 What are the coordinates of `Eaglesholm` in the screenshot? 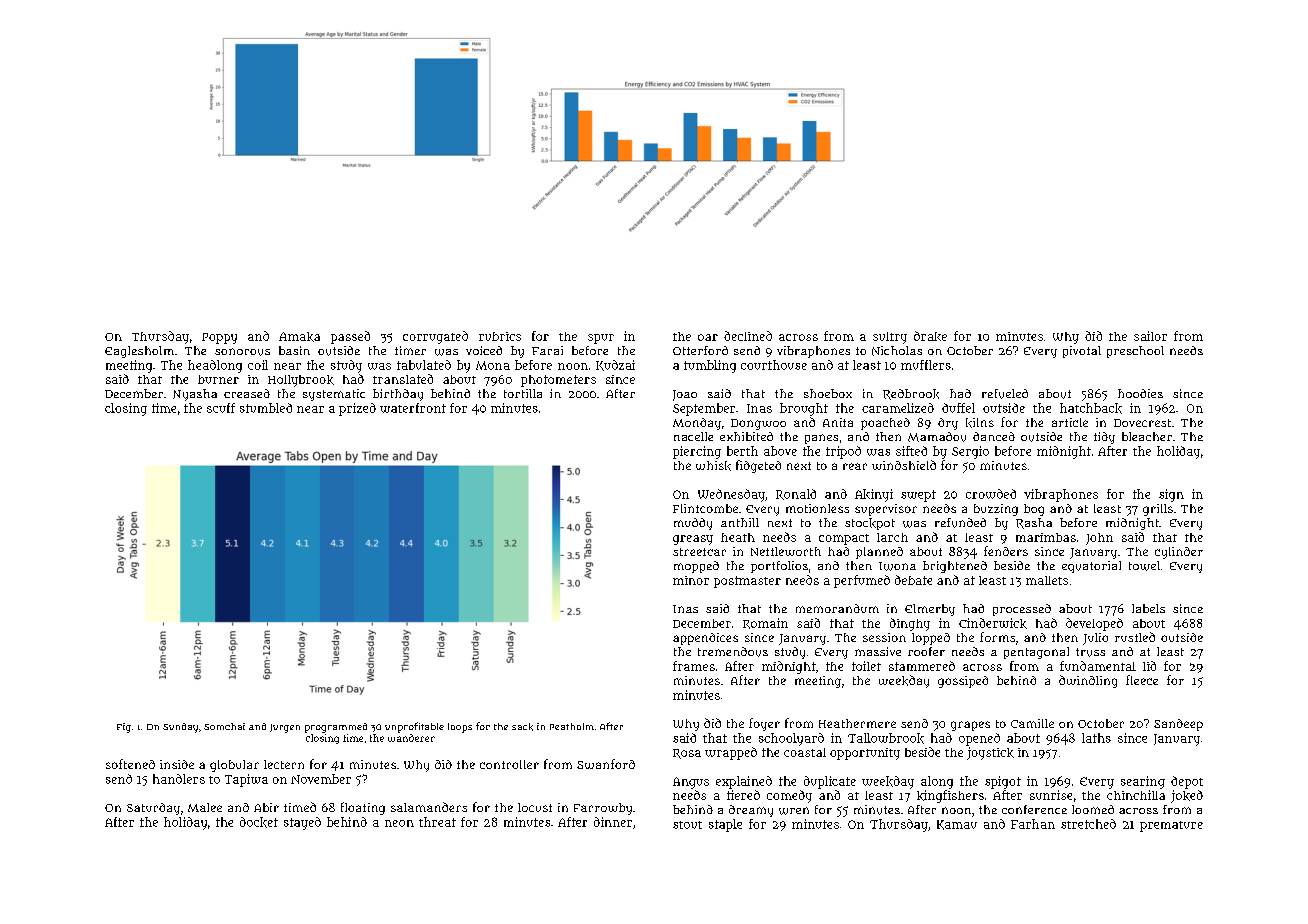 It's located at (139, 352).
